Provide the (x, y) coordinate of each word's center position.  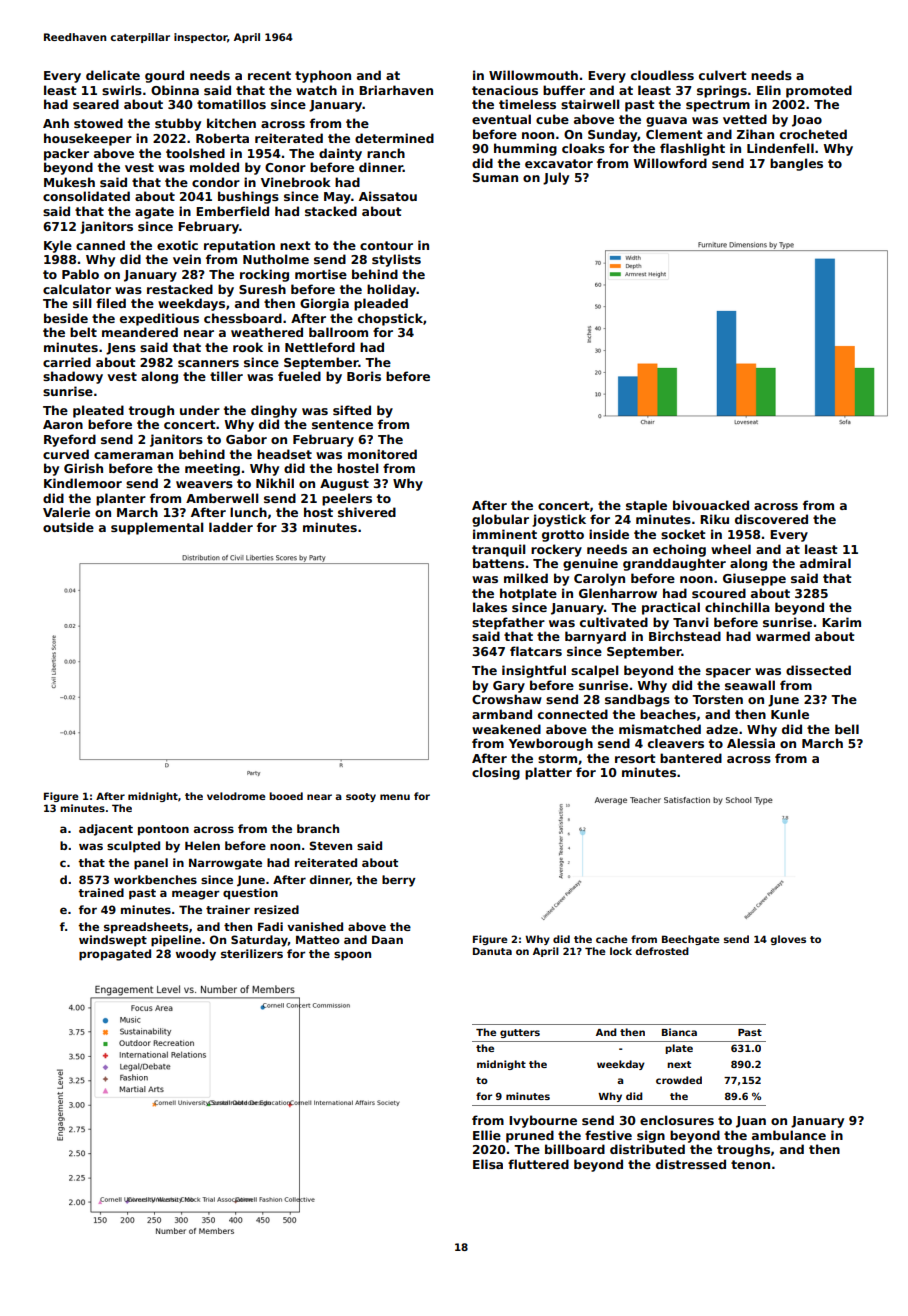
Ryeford (70, 440)
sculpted (133, 847)
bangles (796, 164)
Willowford (670, 163)
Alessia (751, 743)
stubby (178, 124)
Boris (364, 376)
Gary (509, 687)
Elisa (488, 1164)
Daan (387, 939)
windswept (113, 941)
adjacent (106, 830)
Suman (495, 177)
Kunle (790, 714)
